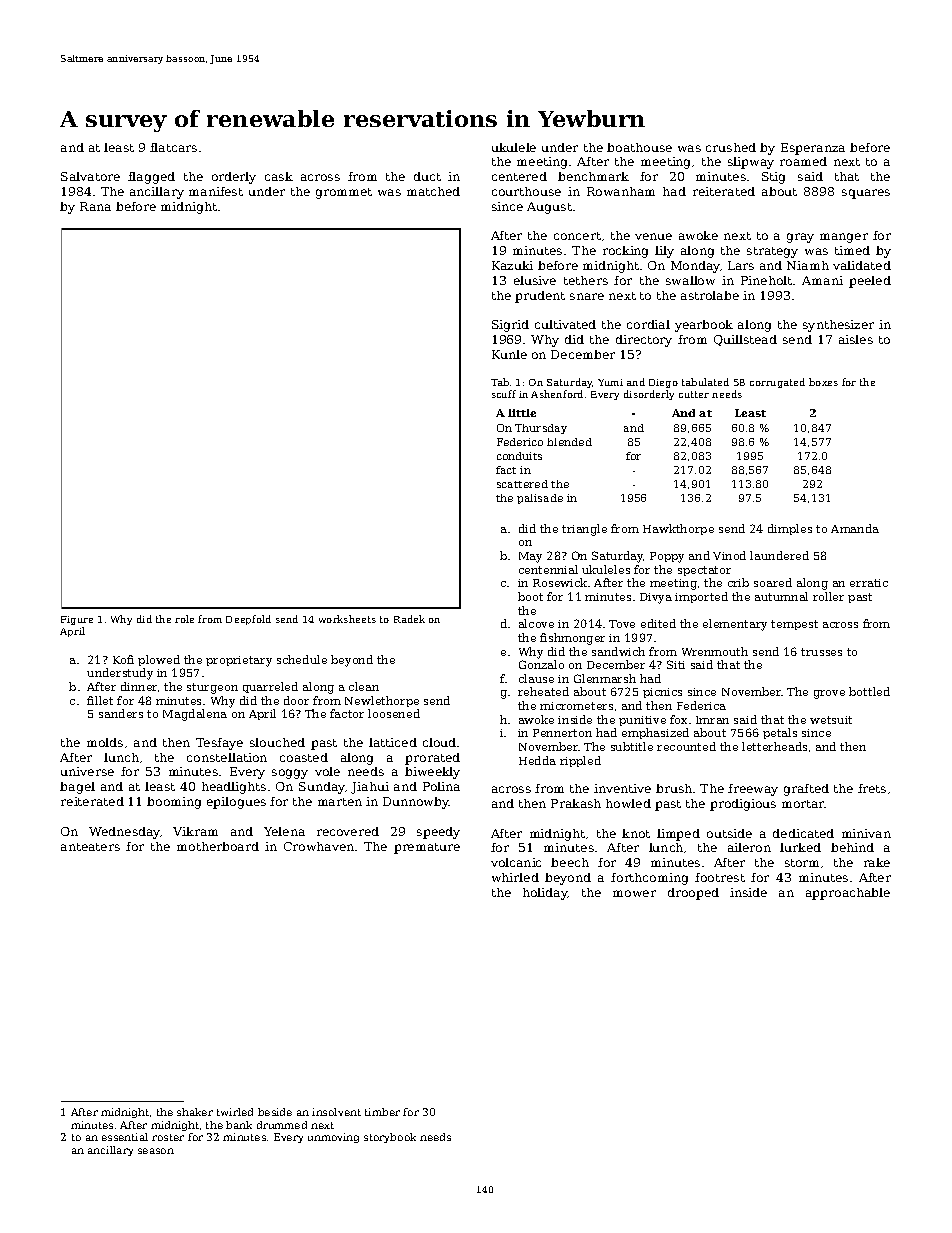 This screenshot has width=952, height=1233. What do you see at coordinates (584, 530) in the screenshot?
I see `triangle` at bounding box center [584, 530].
